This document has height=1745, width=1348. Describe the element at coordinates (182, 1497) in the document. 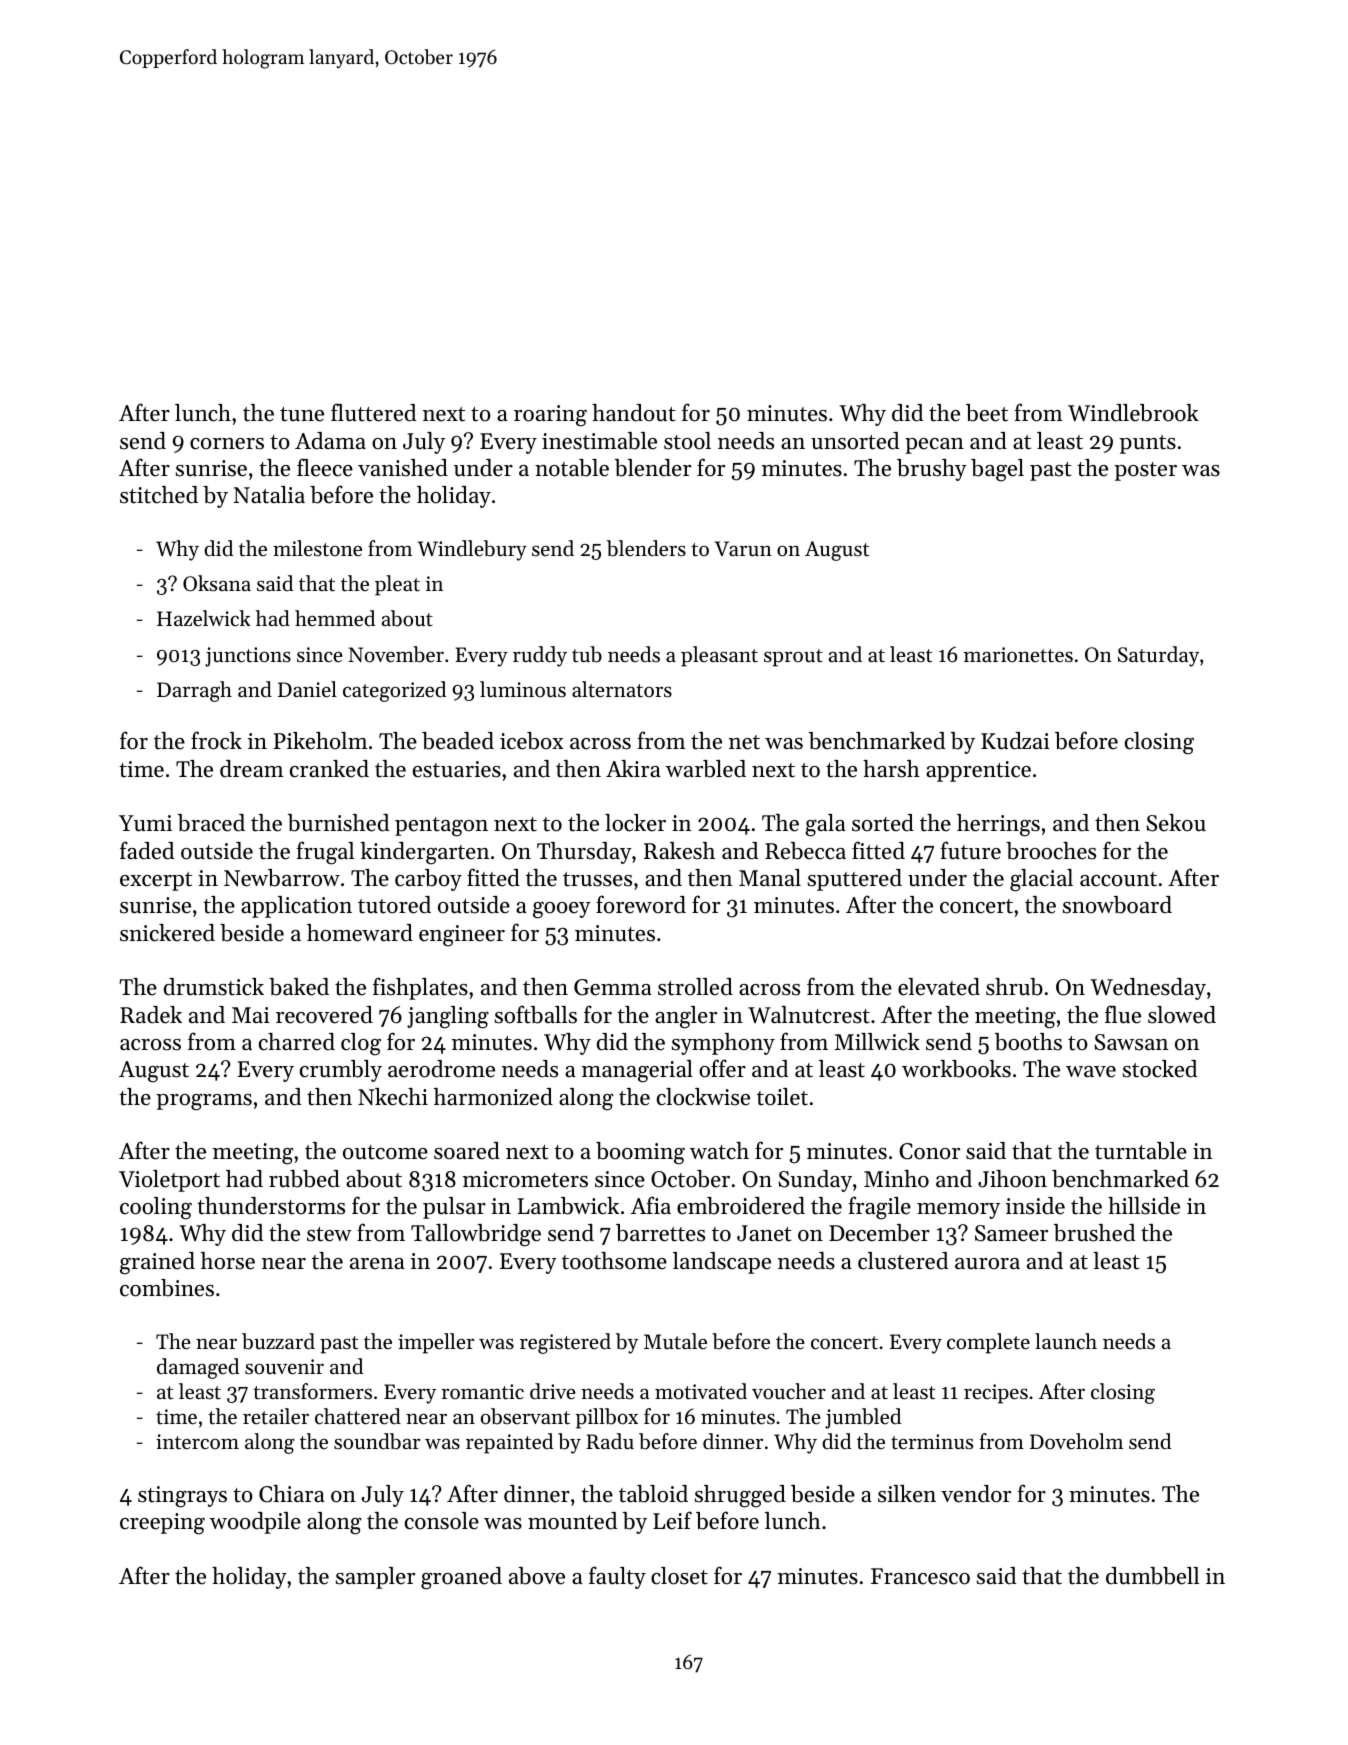

I see `stingrays` at that location.
